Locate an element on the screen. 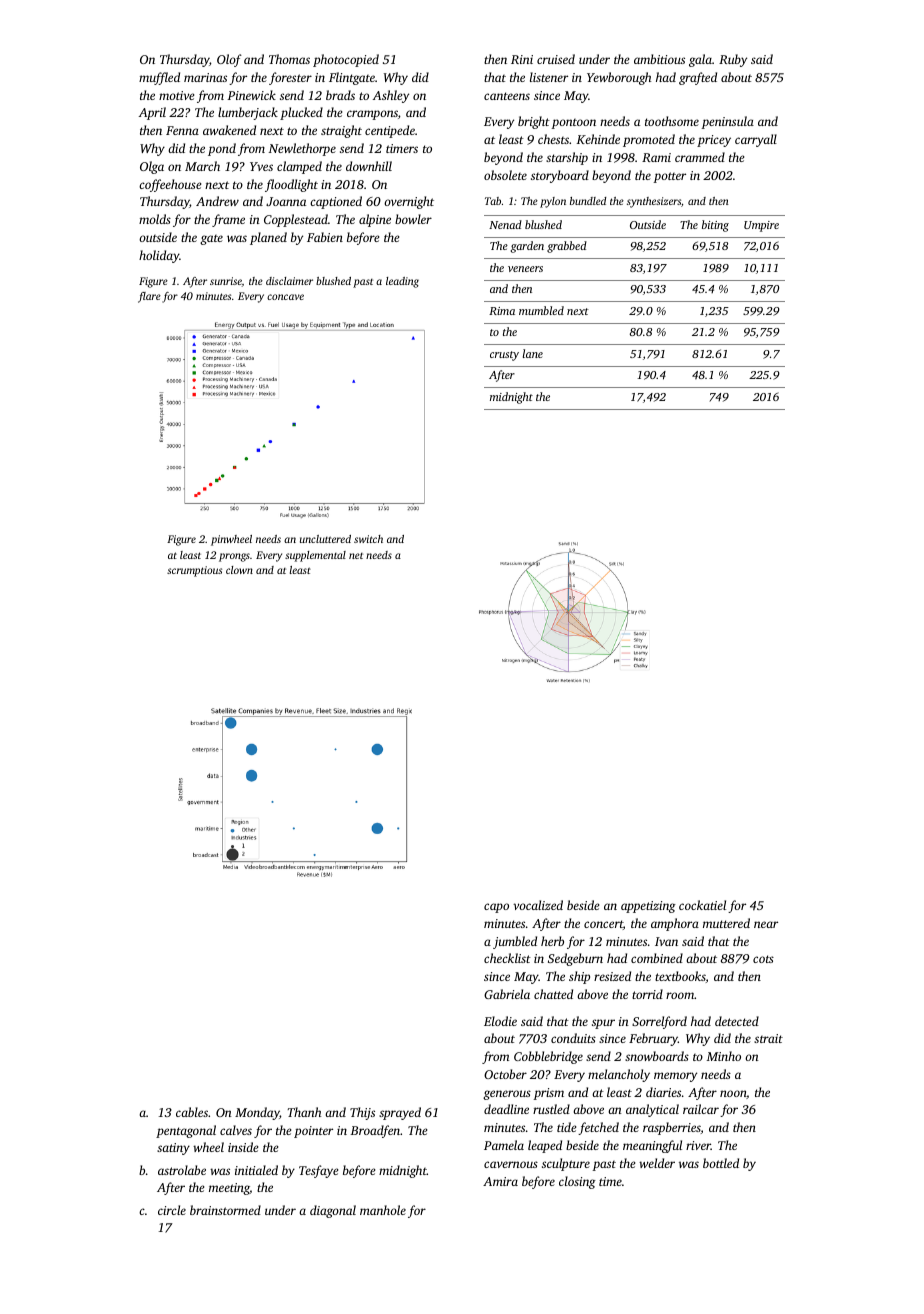 The width and height of the screenshot is (924, 1314). cables is located at coordinates (192, 1112).
